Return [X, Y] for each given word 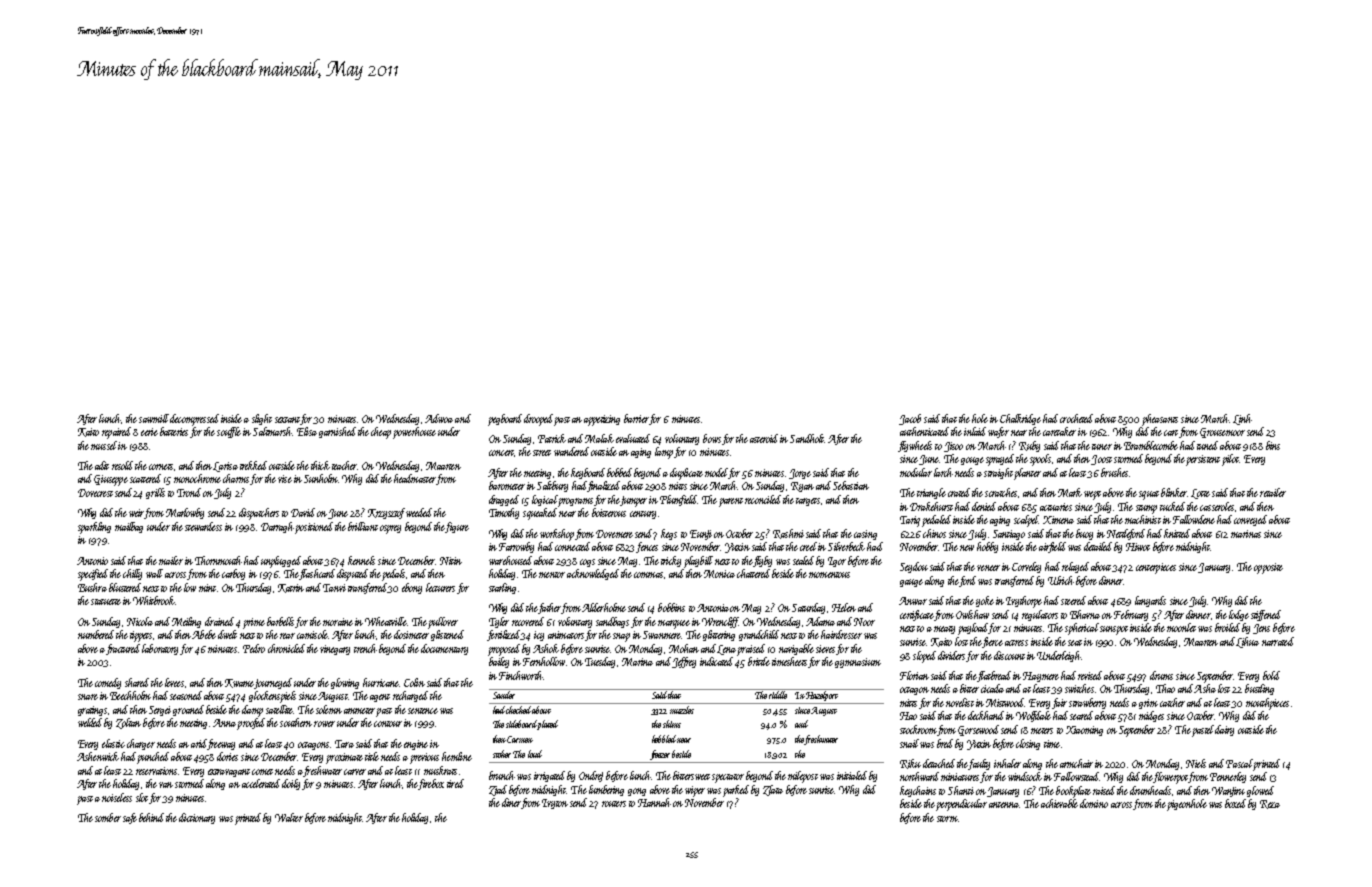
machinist [1143, 519]
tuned [1207, 445]
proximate [344, 758]
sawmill [154, 418]
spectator [728, 778]
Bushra [92, 587]
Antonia [713, 608]
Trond [189, 492]
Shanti [961, 790]
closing [1028, 744]
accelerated [261, 783]
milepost [803, 777]
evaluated [633, 438]
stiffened [1266, 615]
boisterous [609, 512]
